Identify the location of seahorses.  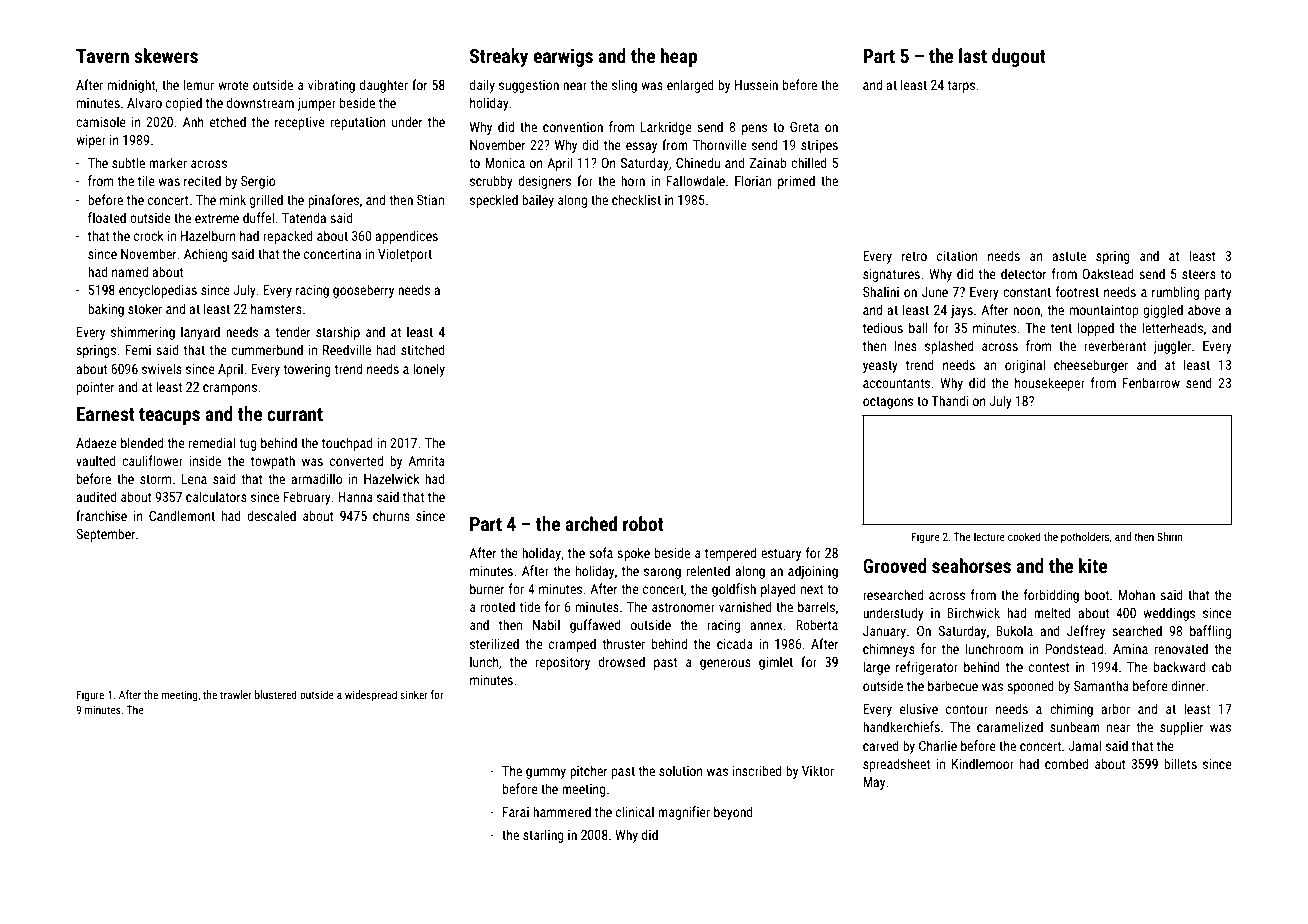
(971, 565).
